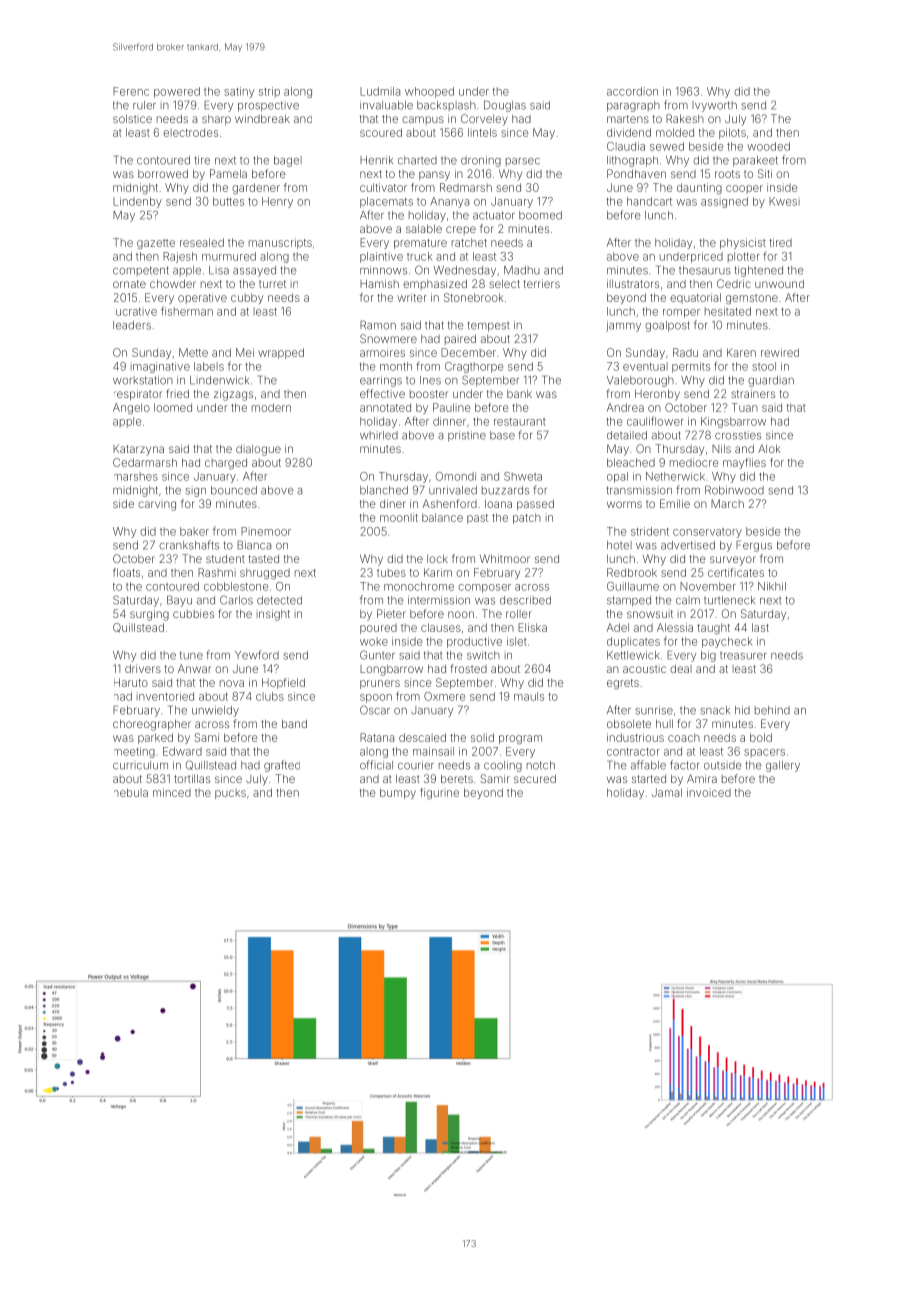 Image resolution: width=924 pixels, height=1308 pixels. Describe the element at coordinates (232, 683) in the document. I see `nova` at that location.
